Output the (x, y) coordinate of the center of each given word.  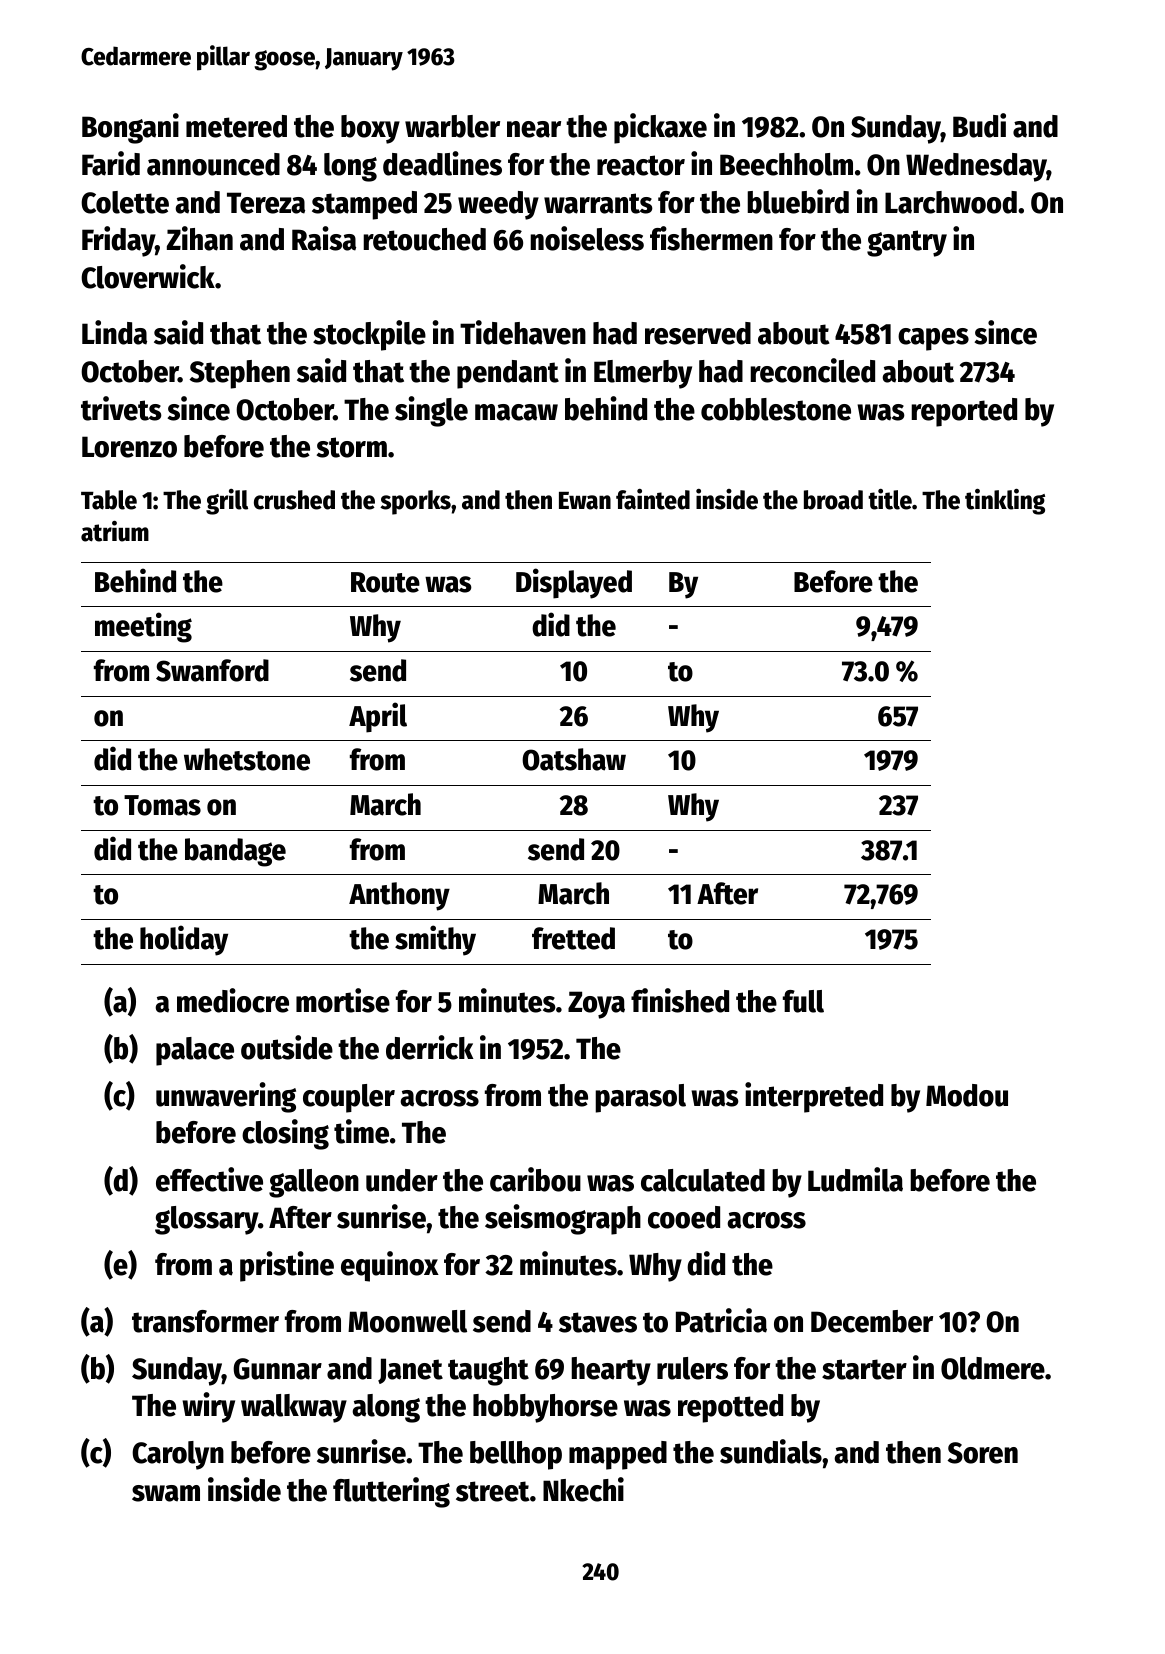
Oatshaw (574, 759)
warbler (452, 126)
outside (287, 1047)
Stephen (240, 374)
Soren (983, 1453)
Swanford (212, 670)
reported (964, 412)
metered (236, 126)
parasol (640, 1098)
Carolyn (178, 1455)
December (872, 1321)
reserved (698, 333)
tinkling (1005, 502)
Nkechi (583, 1489)
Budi (979, 125)
